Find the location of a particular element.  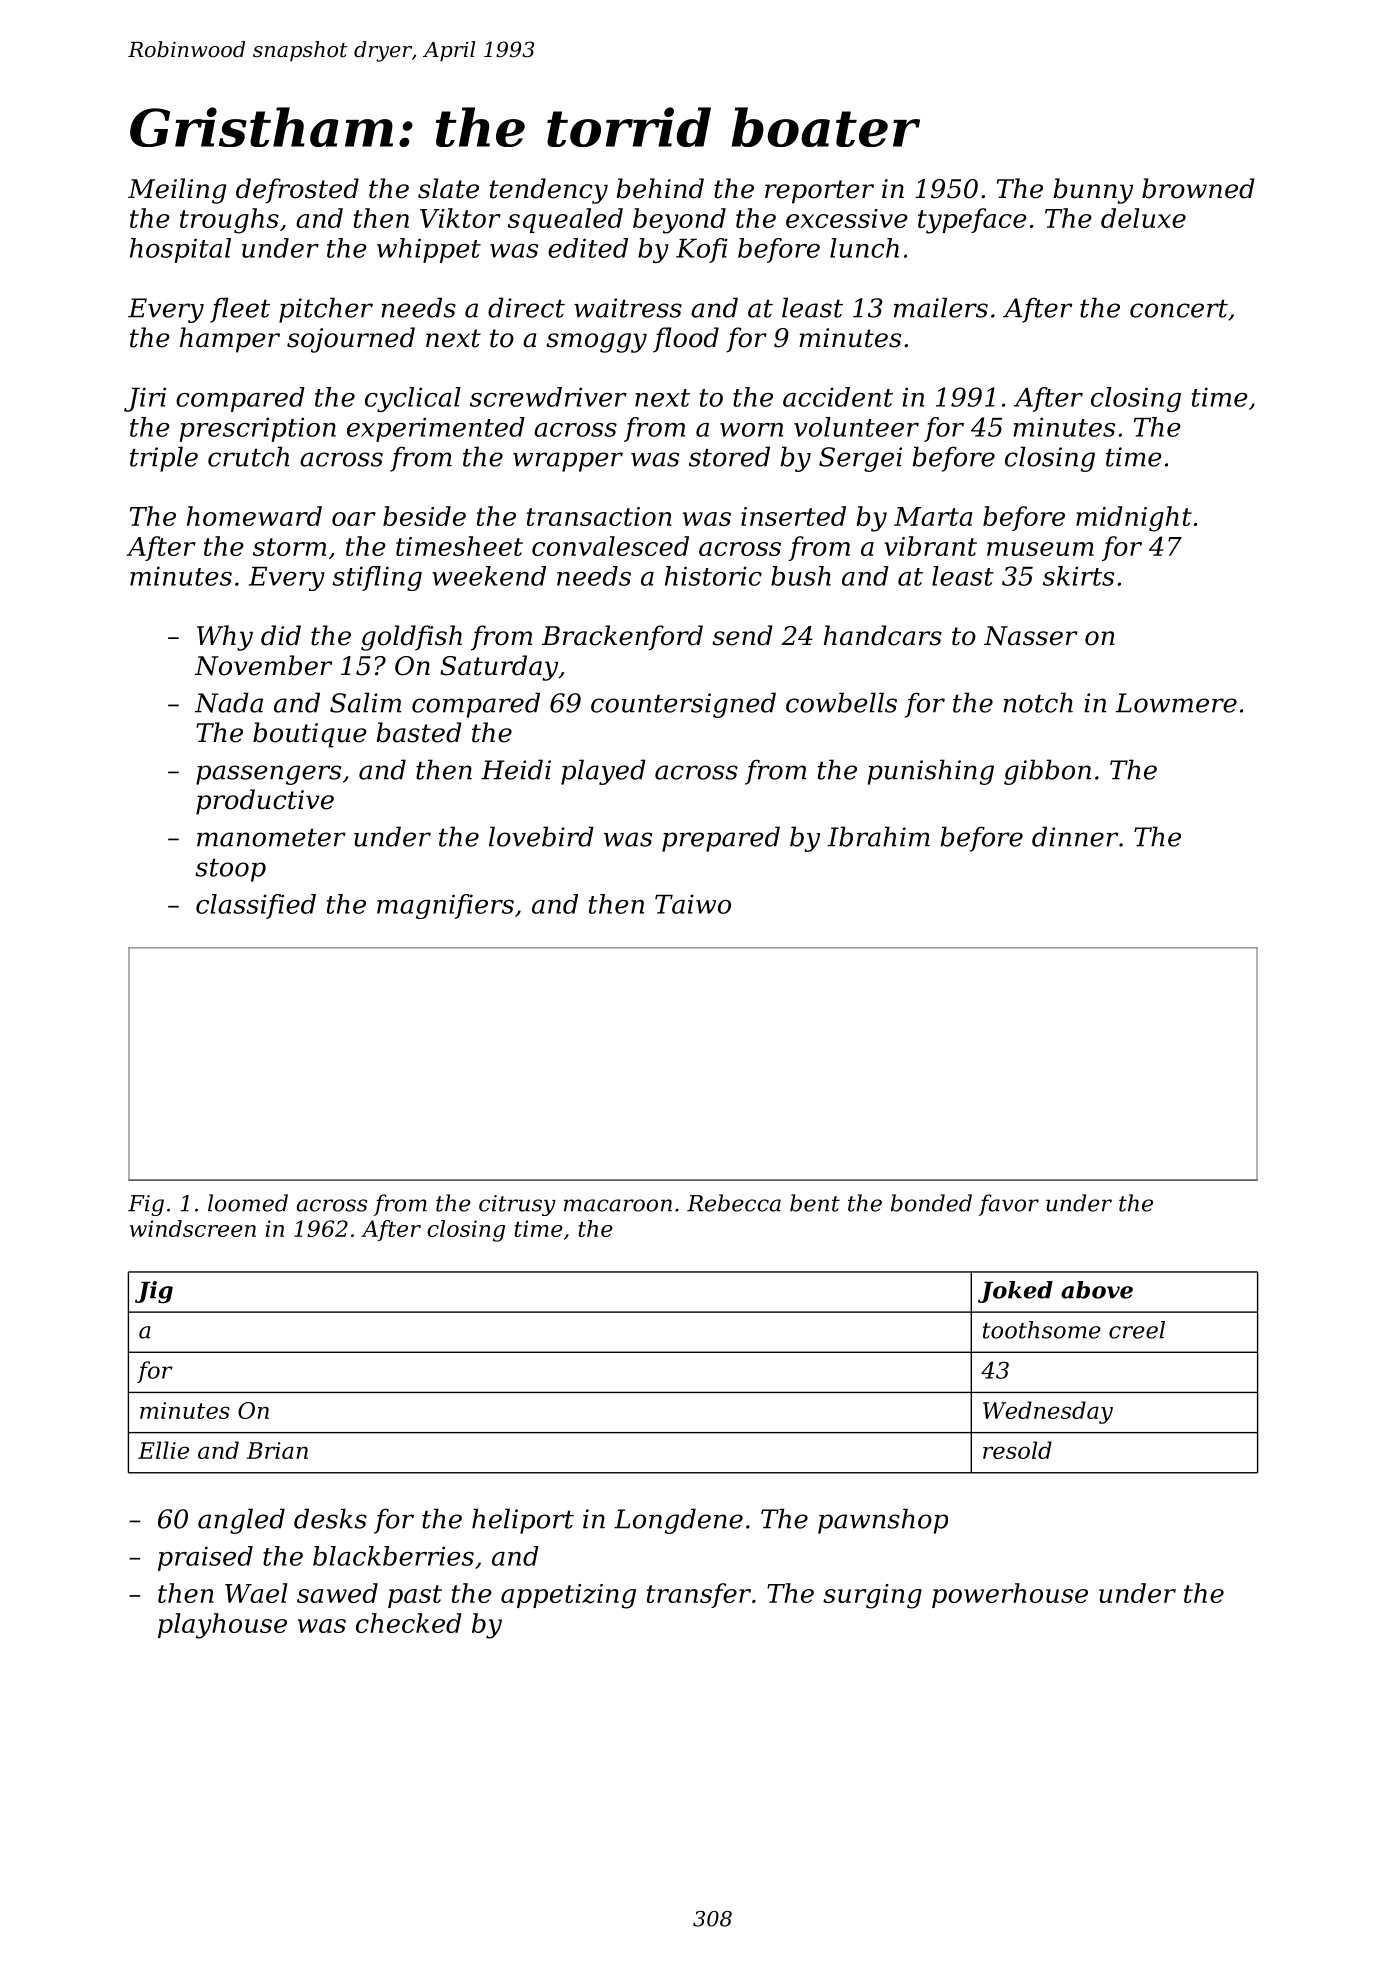

flood is located at coordinates (686, 340).
